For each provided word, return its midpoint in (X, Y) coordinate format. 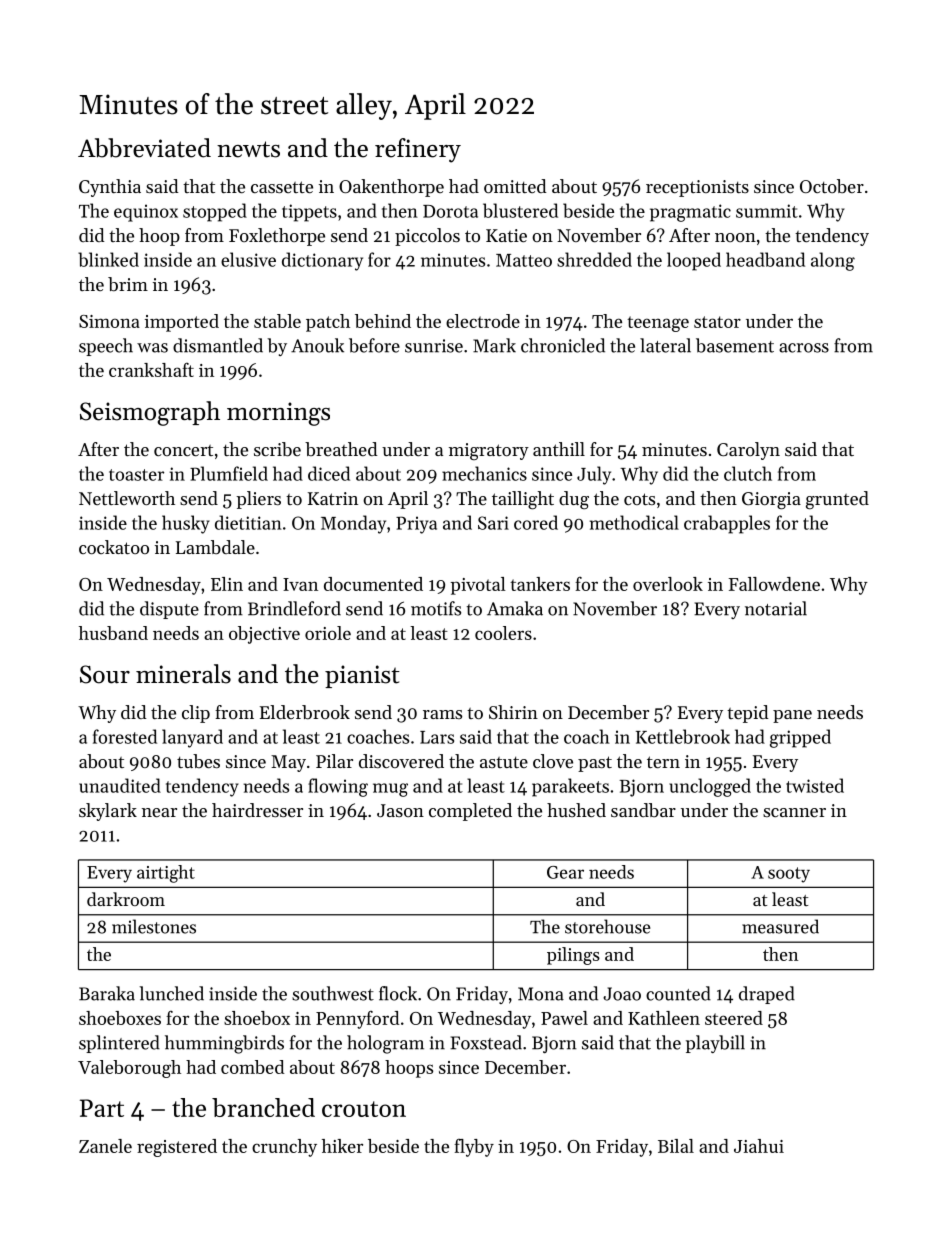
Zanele (105, 1146)
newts (248, 149)
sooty (789, 875)
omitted (515, 186)
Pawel (564, 1018)
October (832, 186)
